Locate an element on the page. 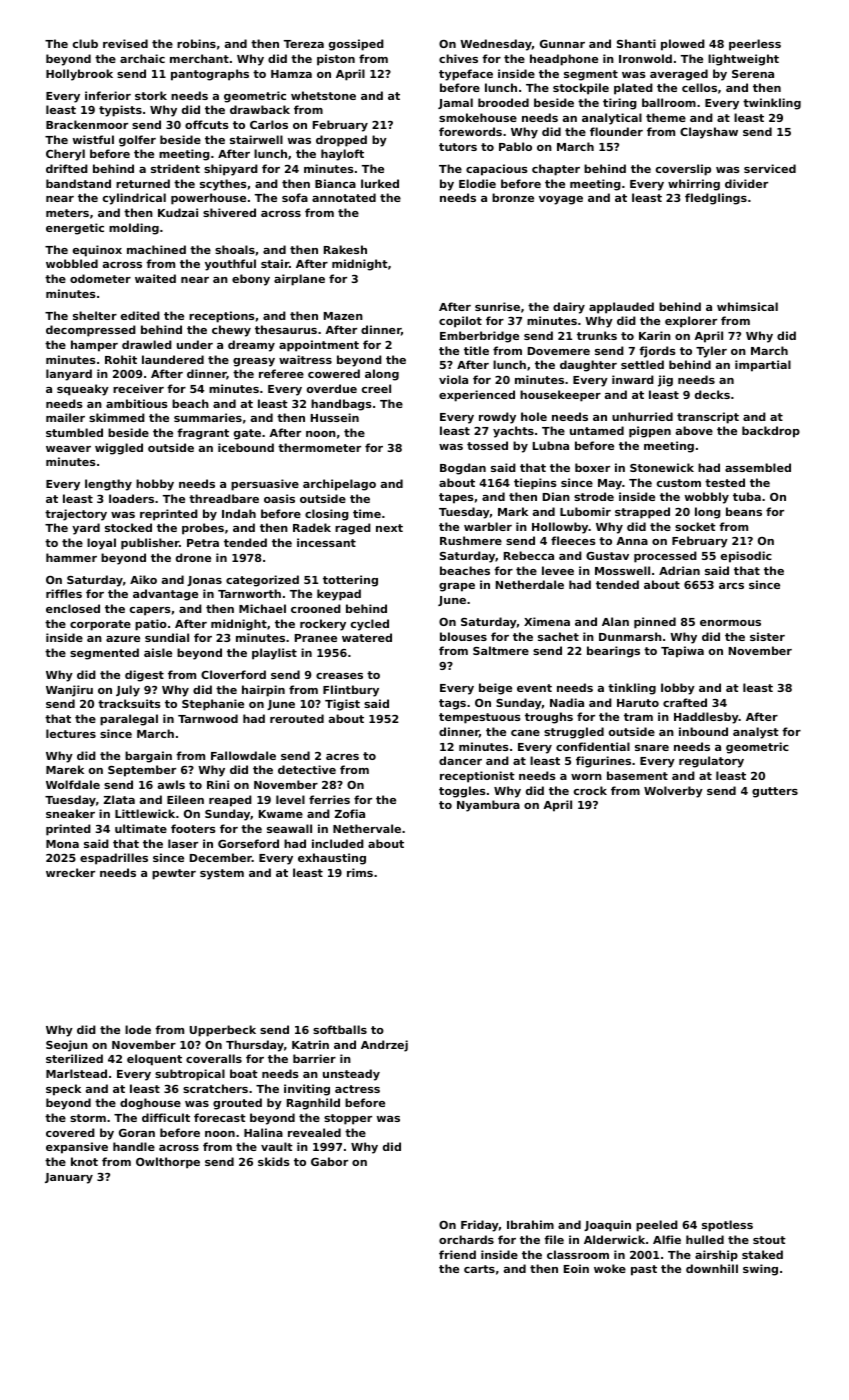 Image resolution: width=849 pixels, height=1400 pixels. Elodie is located at coordinates (477, 183).
